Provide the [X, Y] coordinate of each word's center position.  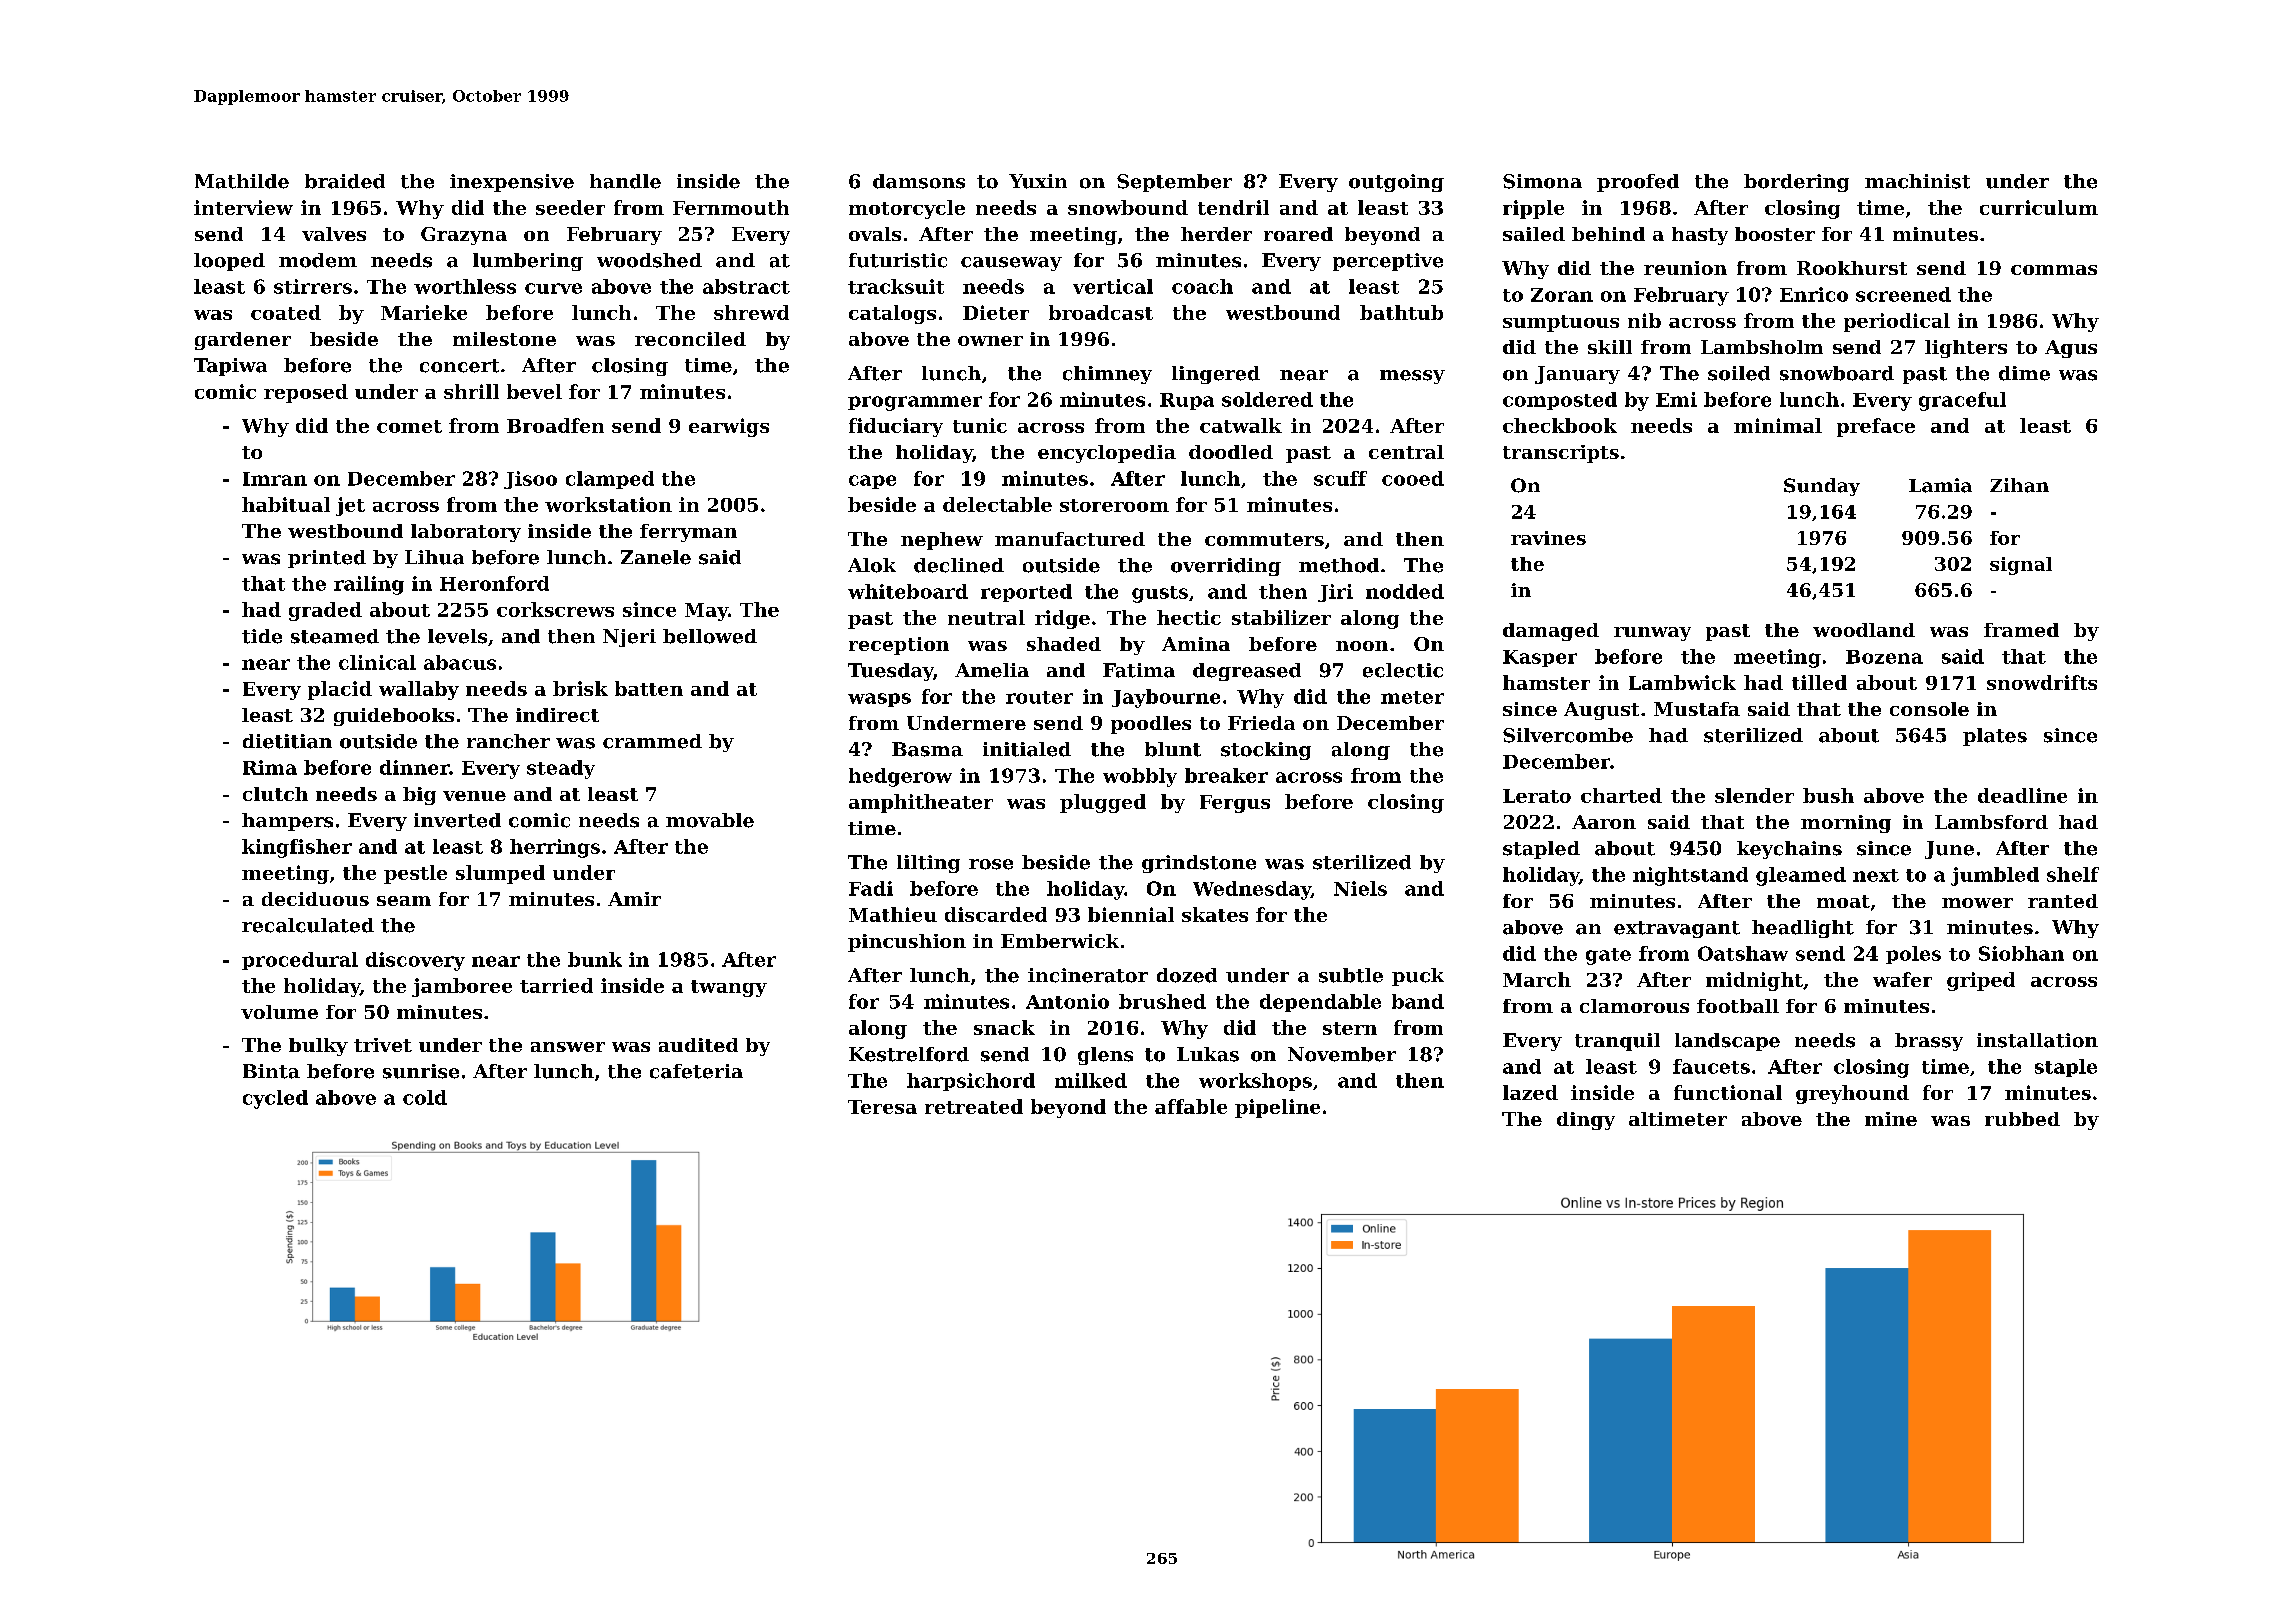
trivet [383, 1045]
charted [1621, 795]
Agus [2071, 349]
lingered [1216, 375]
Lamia [1940, 485]
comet [409, 426]
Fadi [871, 888]
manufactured [1070, 539]
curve [553, 288]
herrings [555, 848]
